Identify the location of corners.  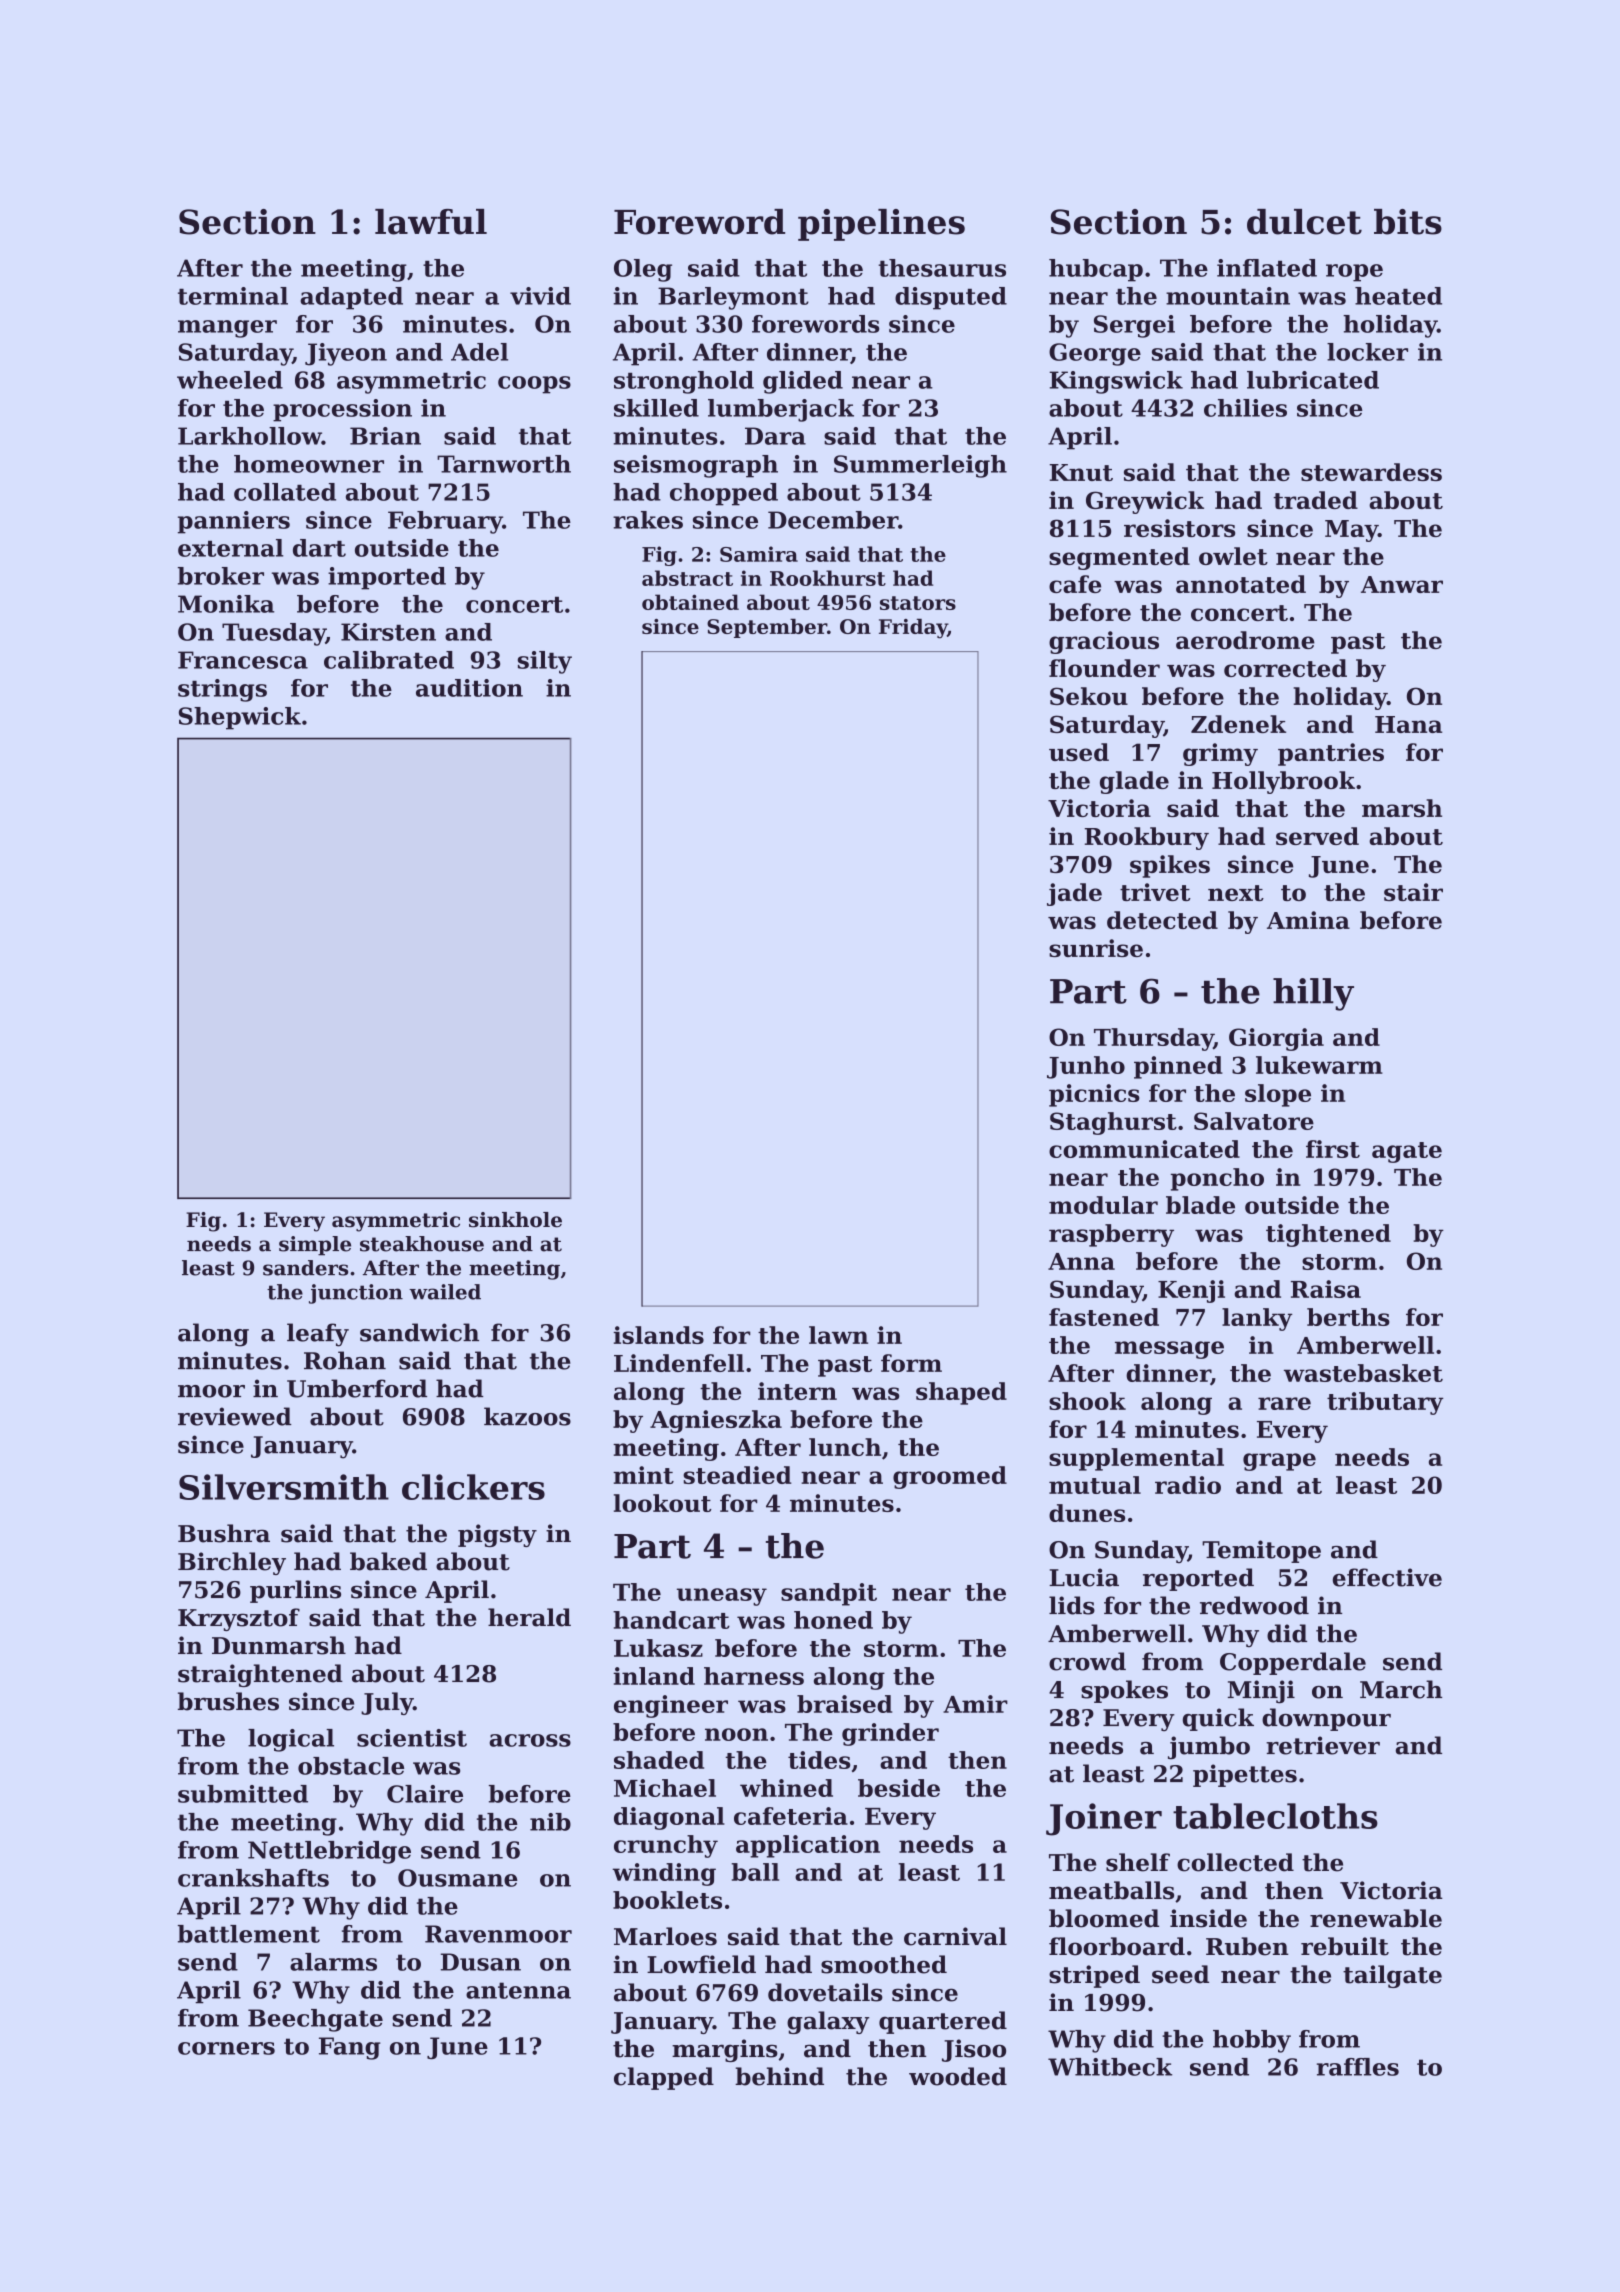
(226, 2048).
